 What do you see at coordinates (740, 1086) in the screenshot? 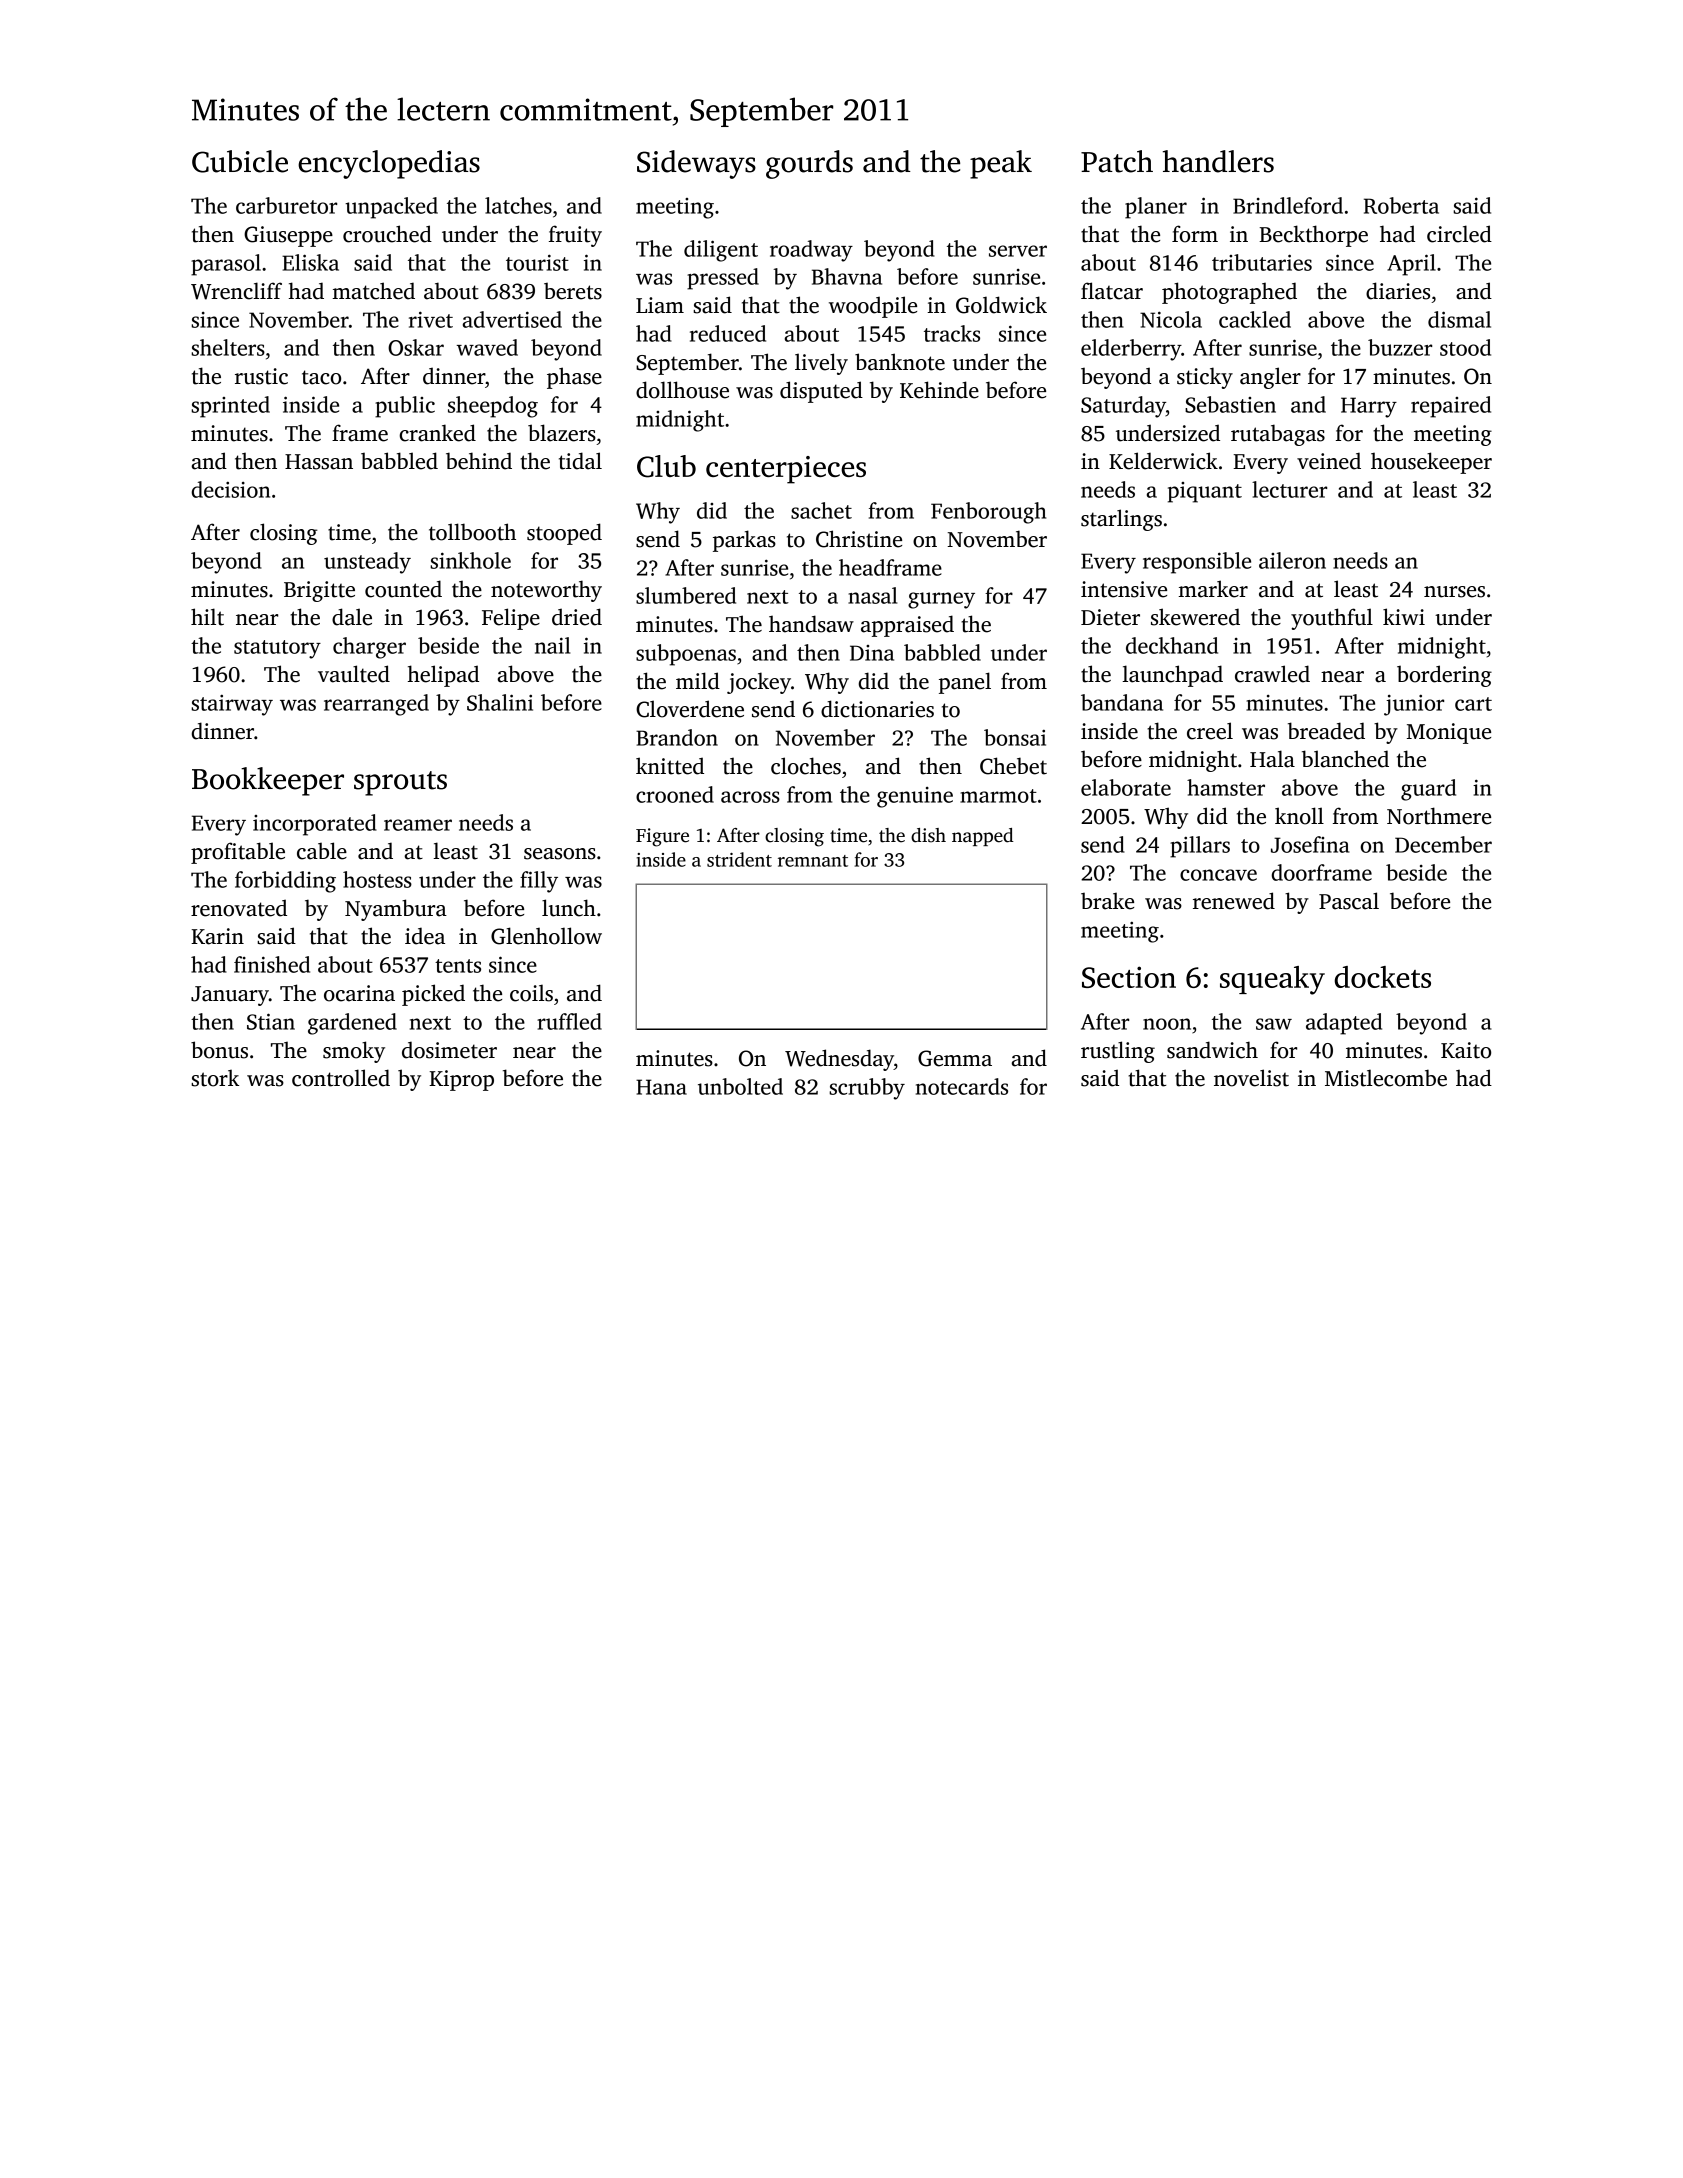
I see `unbolted` at bounding box center [740, 1086].
